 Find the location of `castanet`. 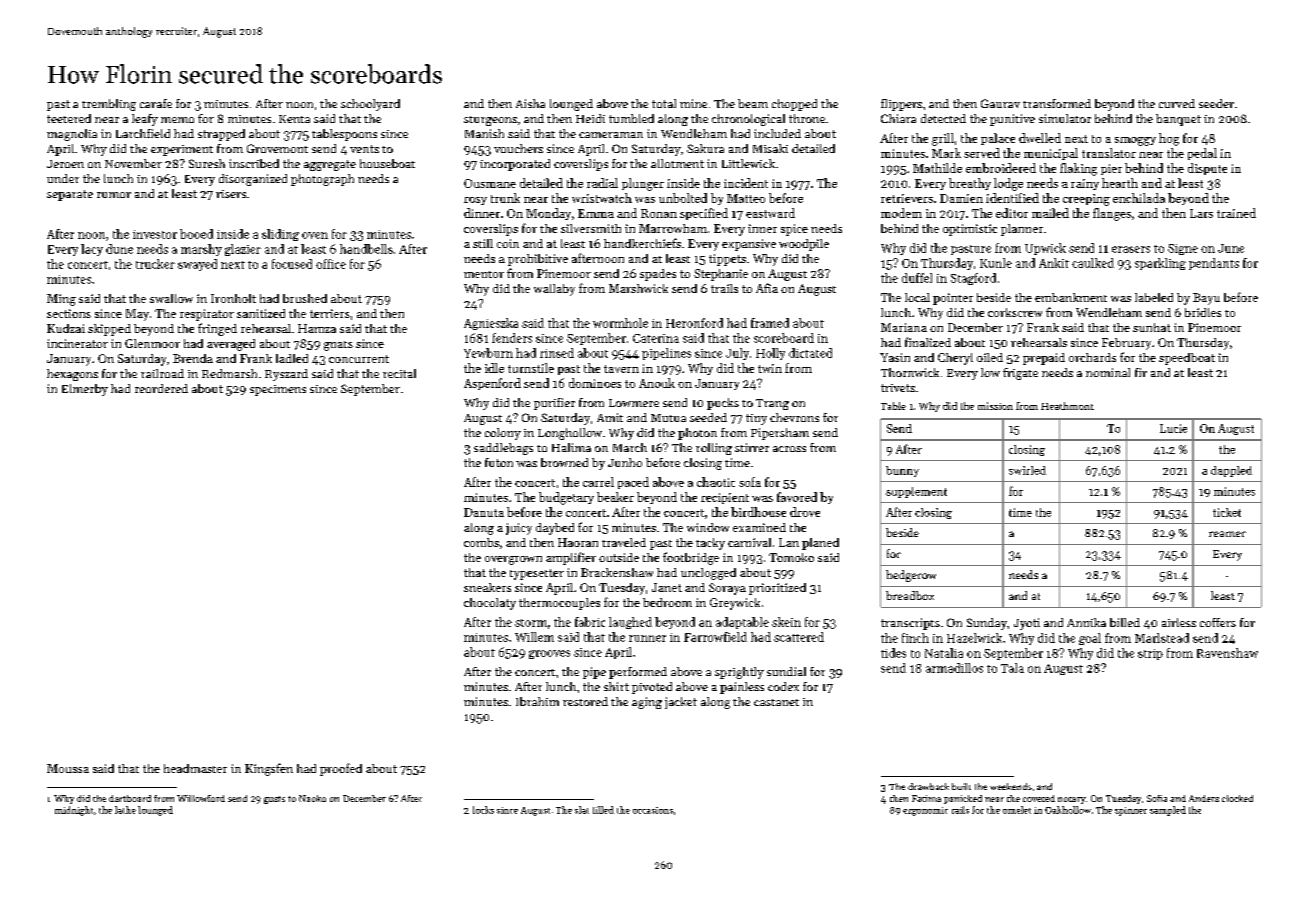

castanet is located at coordinates (776, 702).
